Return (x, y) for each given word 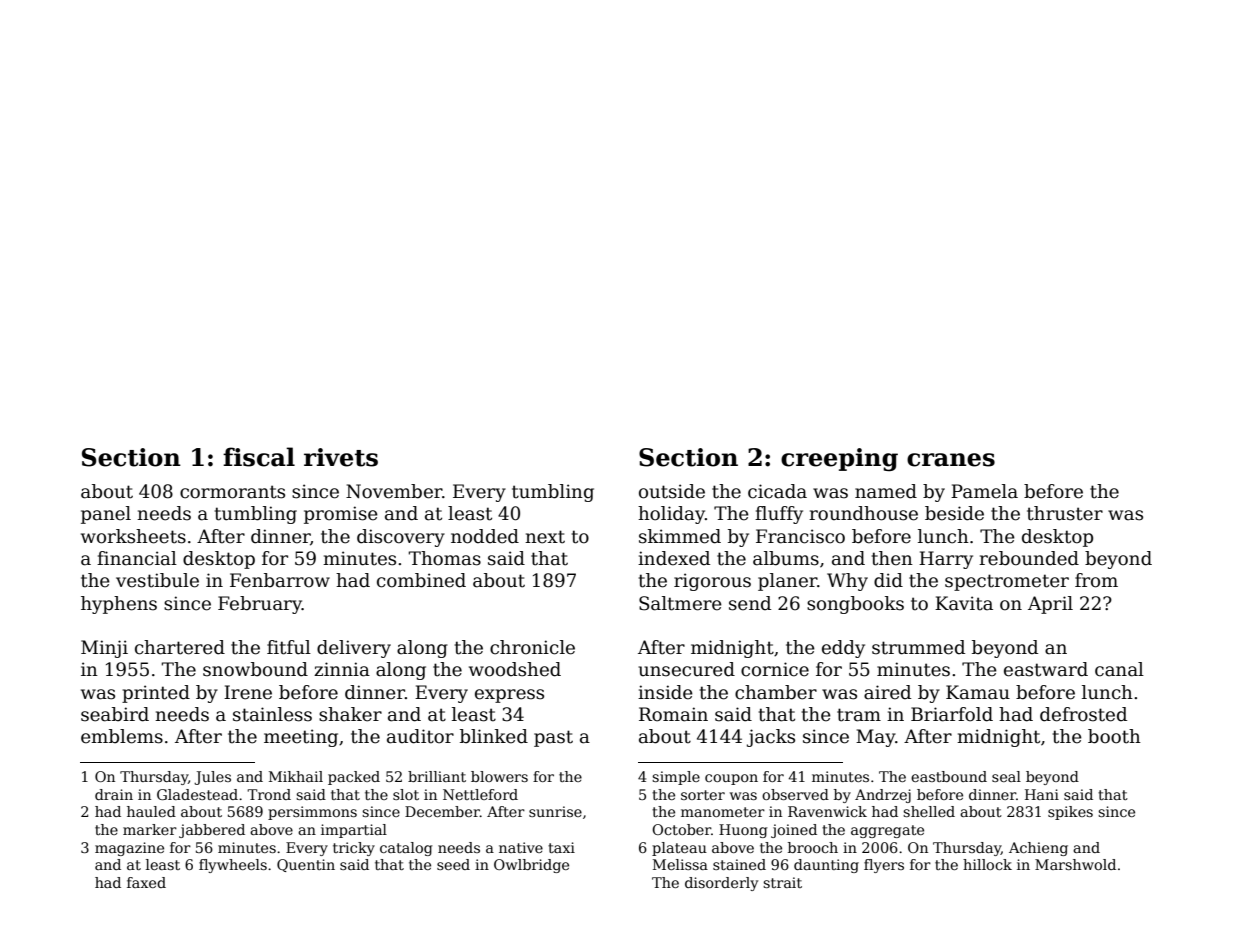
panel (106, 515)
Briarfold (952, 714)
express (509, 696)
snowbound (255, 669)
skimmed (680, 536)
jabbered (212, 831)
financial (137, 558)
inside (665, 692)
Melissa (680, 864)
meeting (301, 738)
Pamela (984, 491)
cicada (777, 491)
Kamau (978, 692)
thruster (1065, 513)
